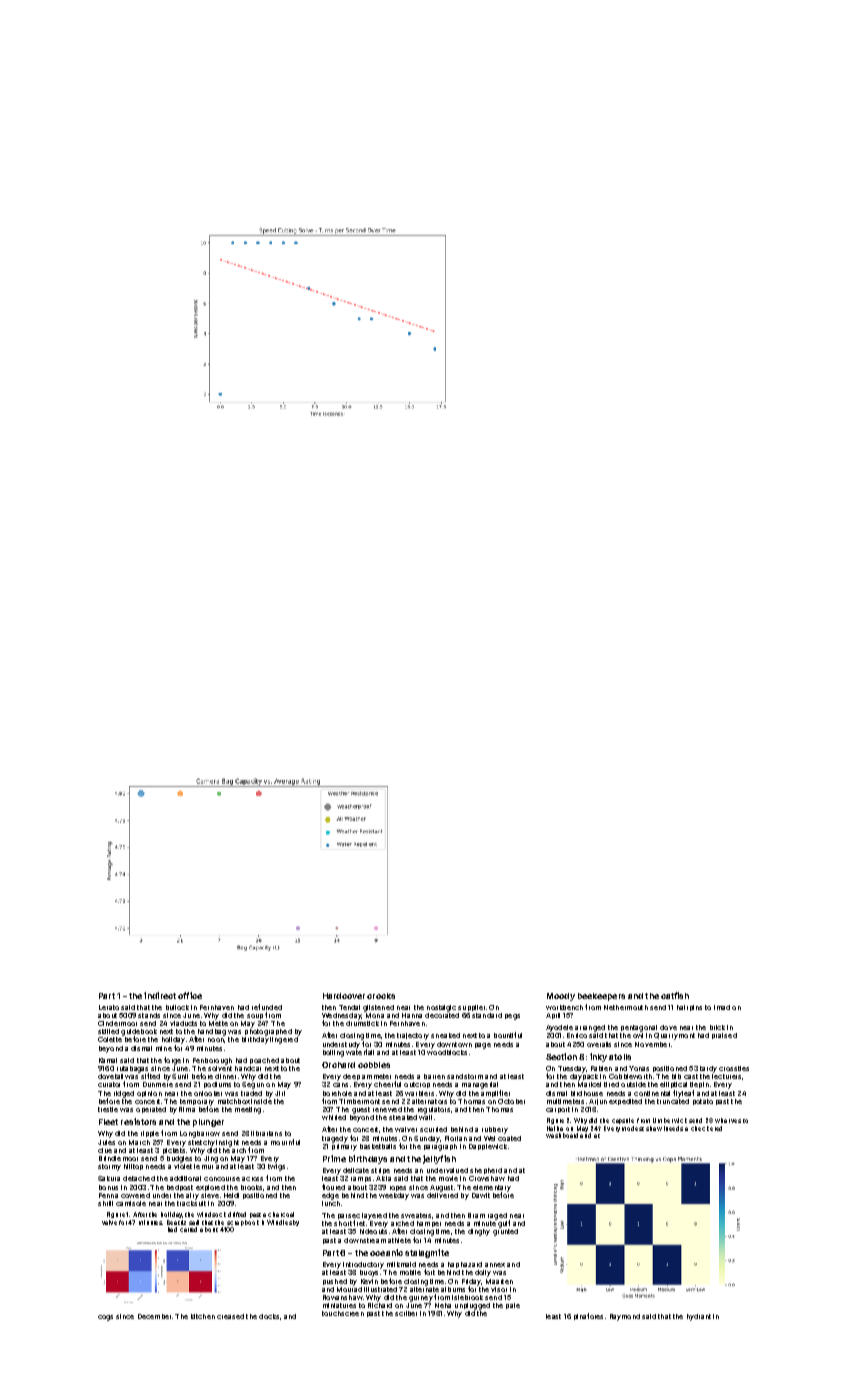  Describe the element at coordinates (176, 1222) in the screenshot. I see `Beatriz` at that location.
